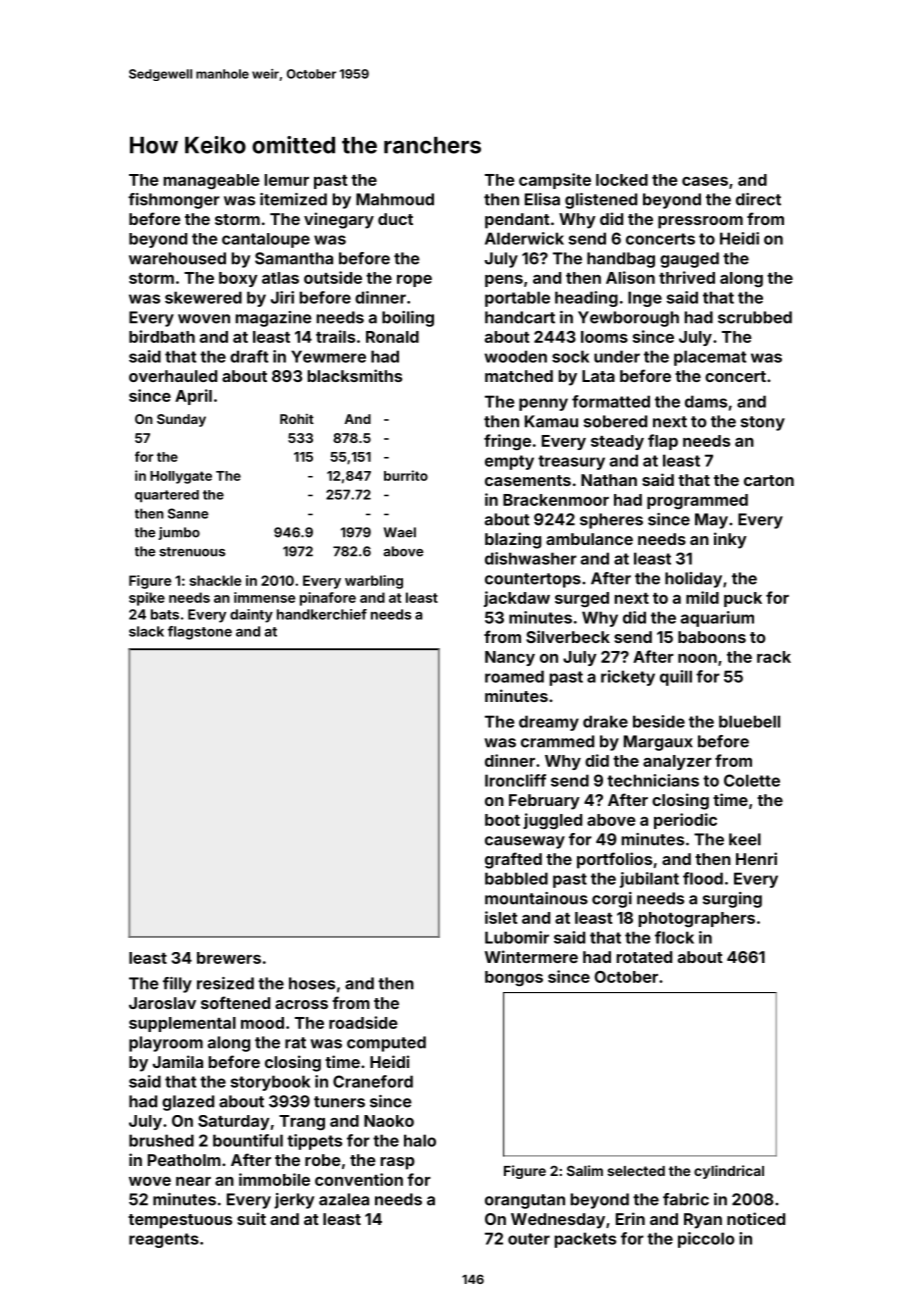 The image size is (924, 1314). I want to click on burrito, so click(406, 475).
